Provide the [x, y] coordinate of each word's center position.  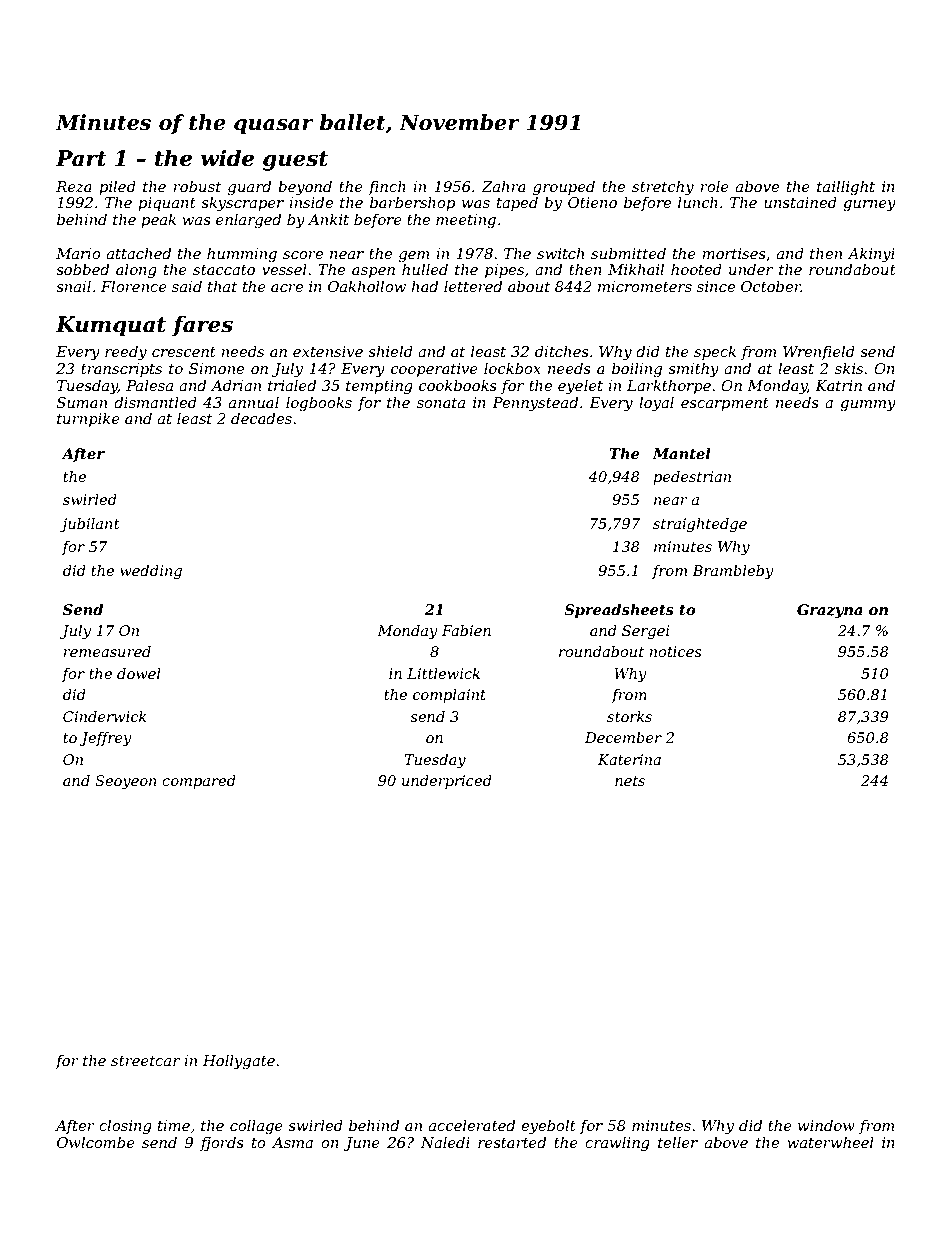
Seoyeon [126, 782]
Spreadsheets [619, 611]
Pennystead [535, 404]
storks [629, 716]
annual [254, 402]
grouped [564, 188]
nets [630, 781]
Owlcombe [96, 1142]
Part [81, 158]
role [714, 186]
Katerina [629, 759]
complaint [449, 696]
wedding [151, 572]
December [623, 737]
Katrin [838, 385]
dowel [139, 673]
